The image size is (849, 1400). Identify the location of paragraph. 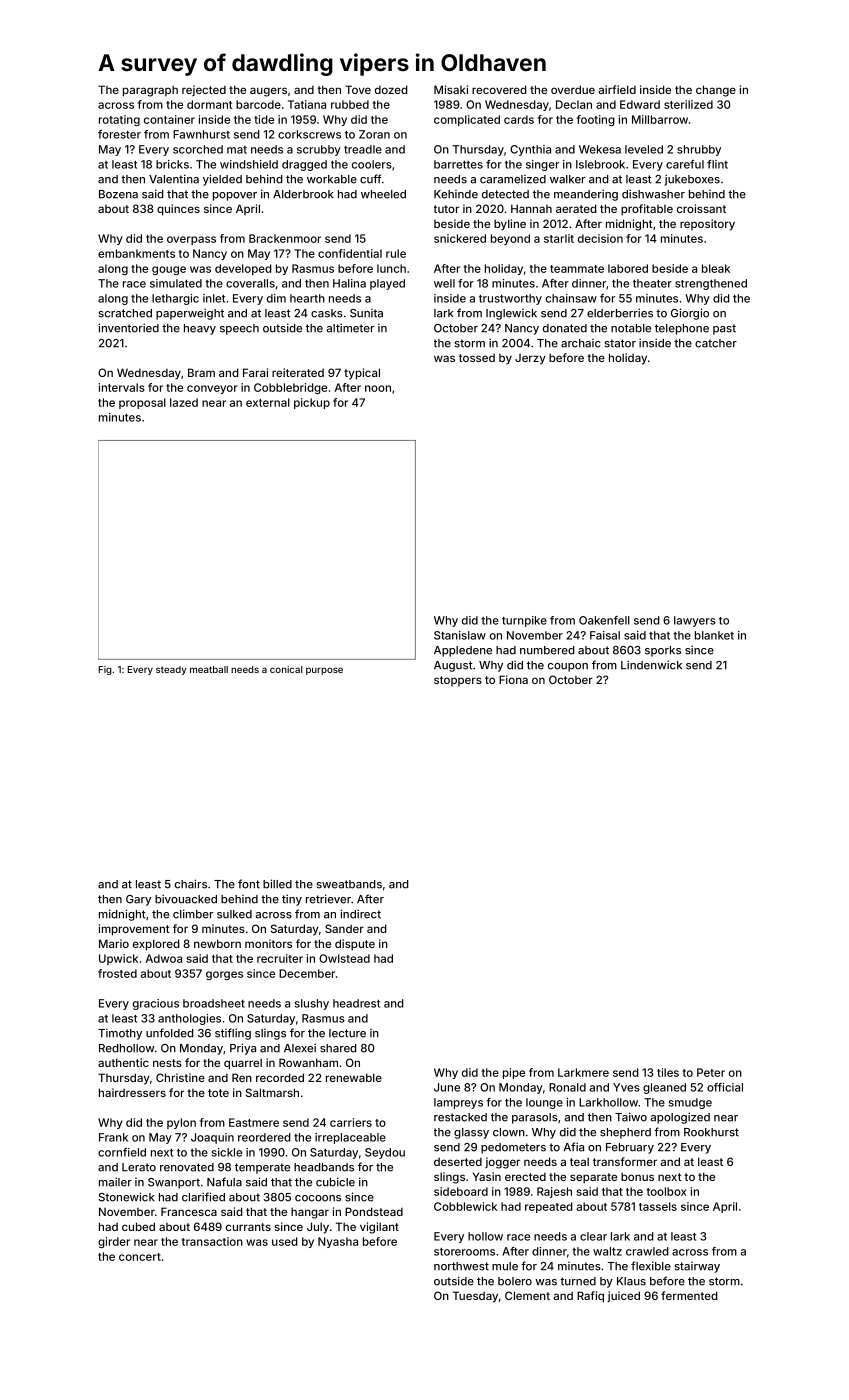
(150, 91).
